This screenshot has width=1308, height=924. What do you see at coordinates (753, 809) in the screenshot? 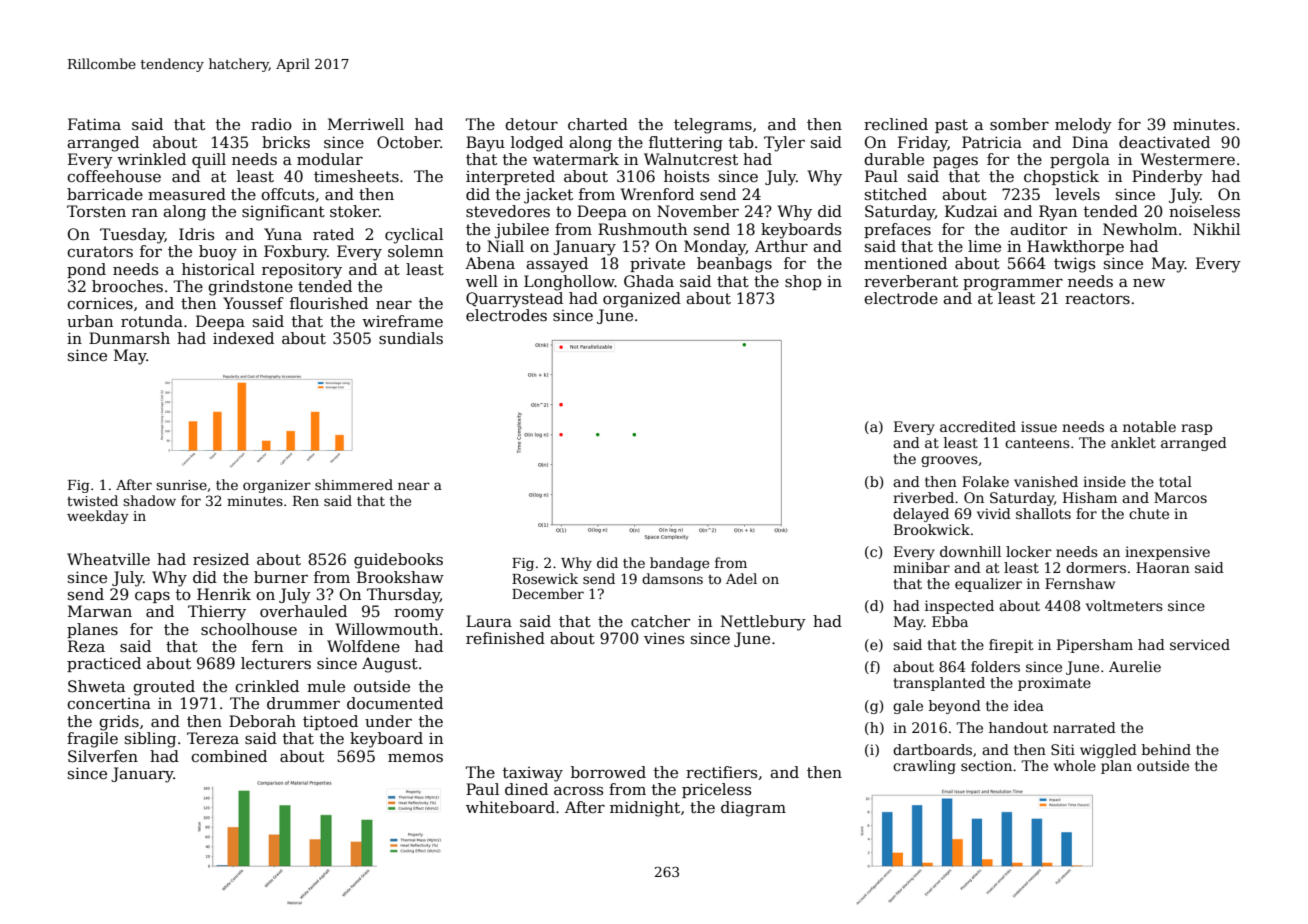
I see `diagram` at bounding box center [753, 809].
